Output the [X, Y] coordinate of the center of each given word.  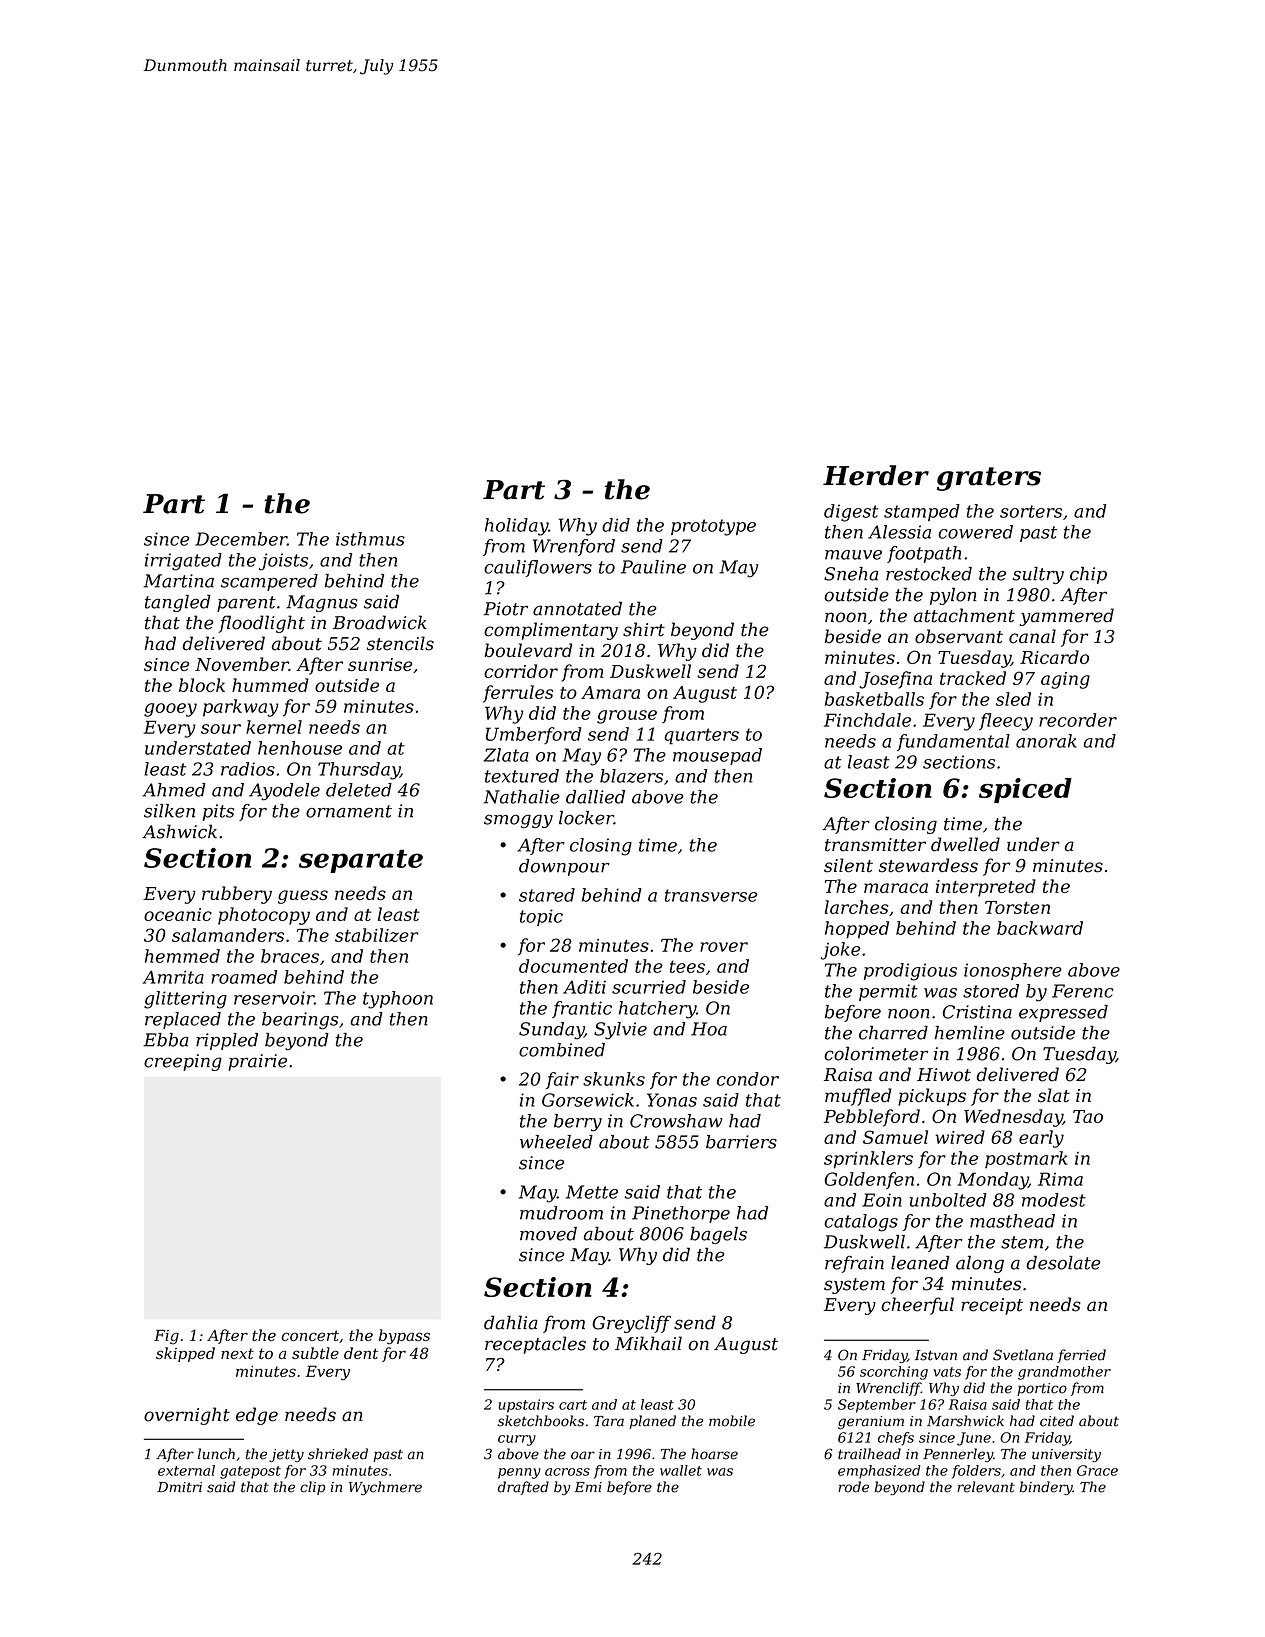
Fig [166, 1337]
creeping [183, 1062]
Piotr [506, 609]
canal [1032, 636]
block [202, 685]
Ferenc [1083, 991]
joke [840, 951]
